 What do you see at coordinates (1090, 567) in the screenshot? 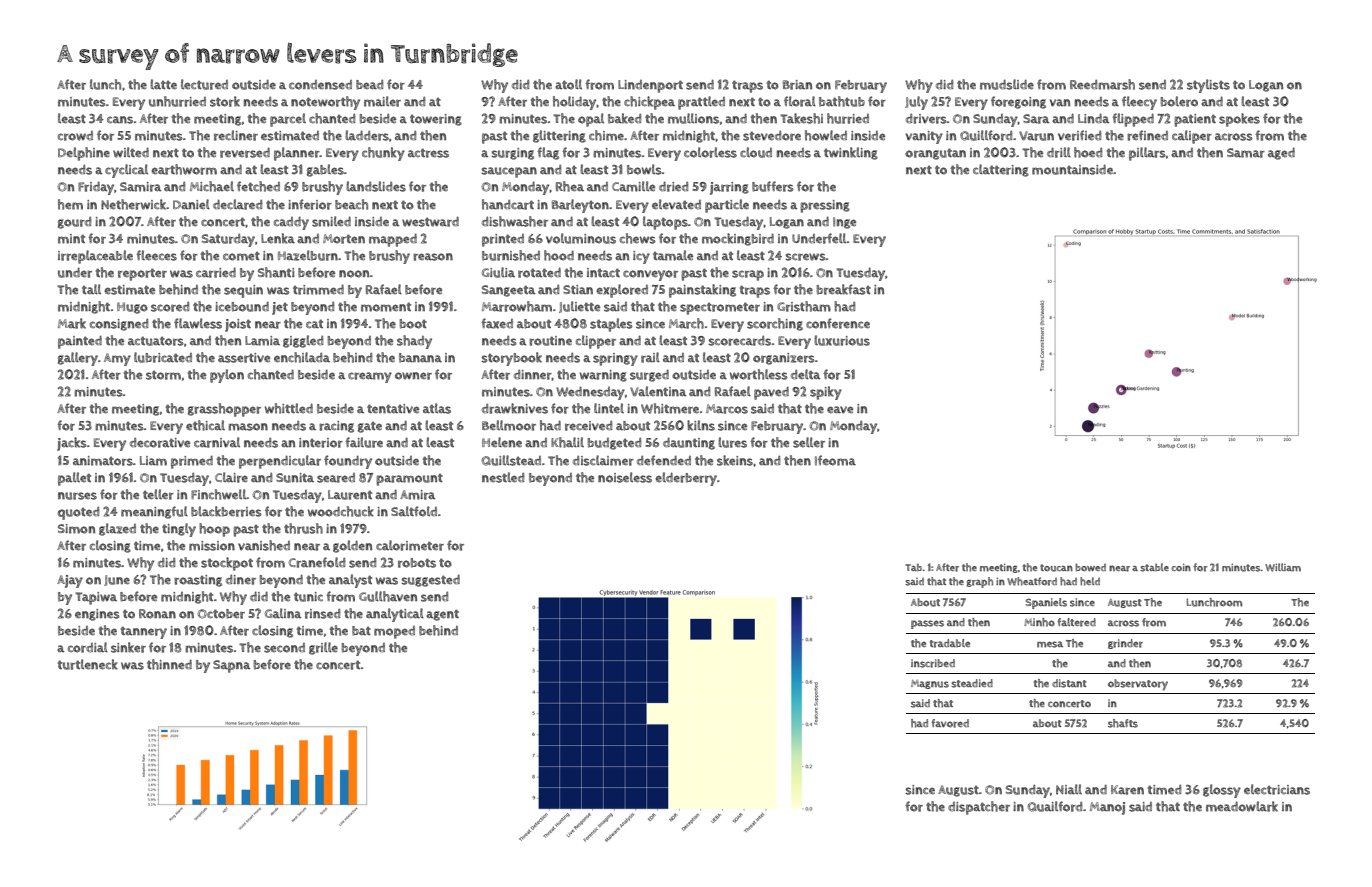
I see `bowed` at bounding box center [1090, 567].
